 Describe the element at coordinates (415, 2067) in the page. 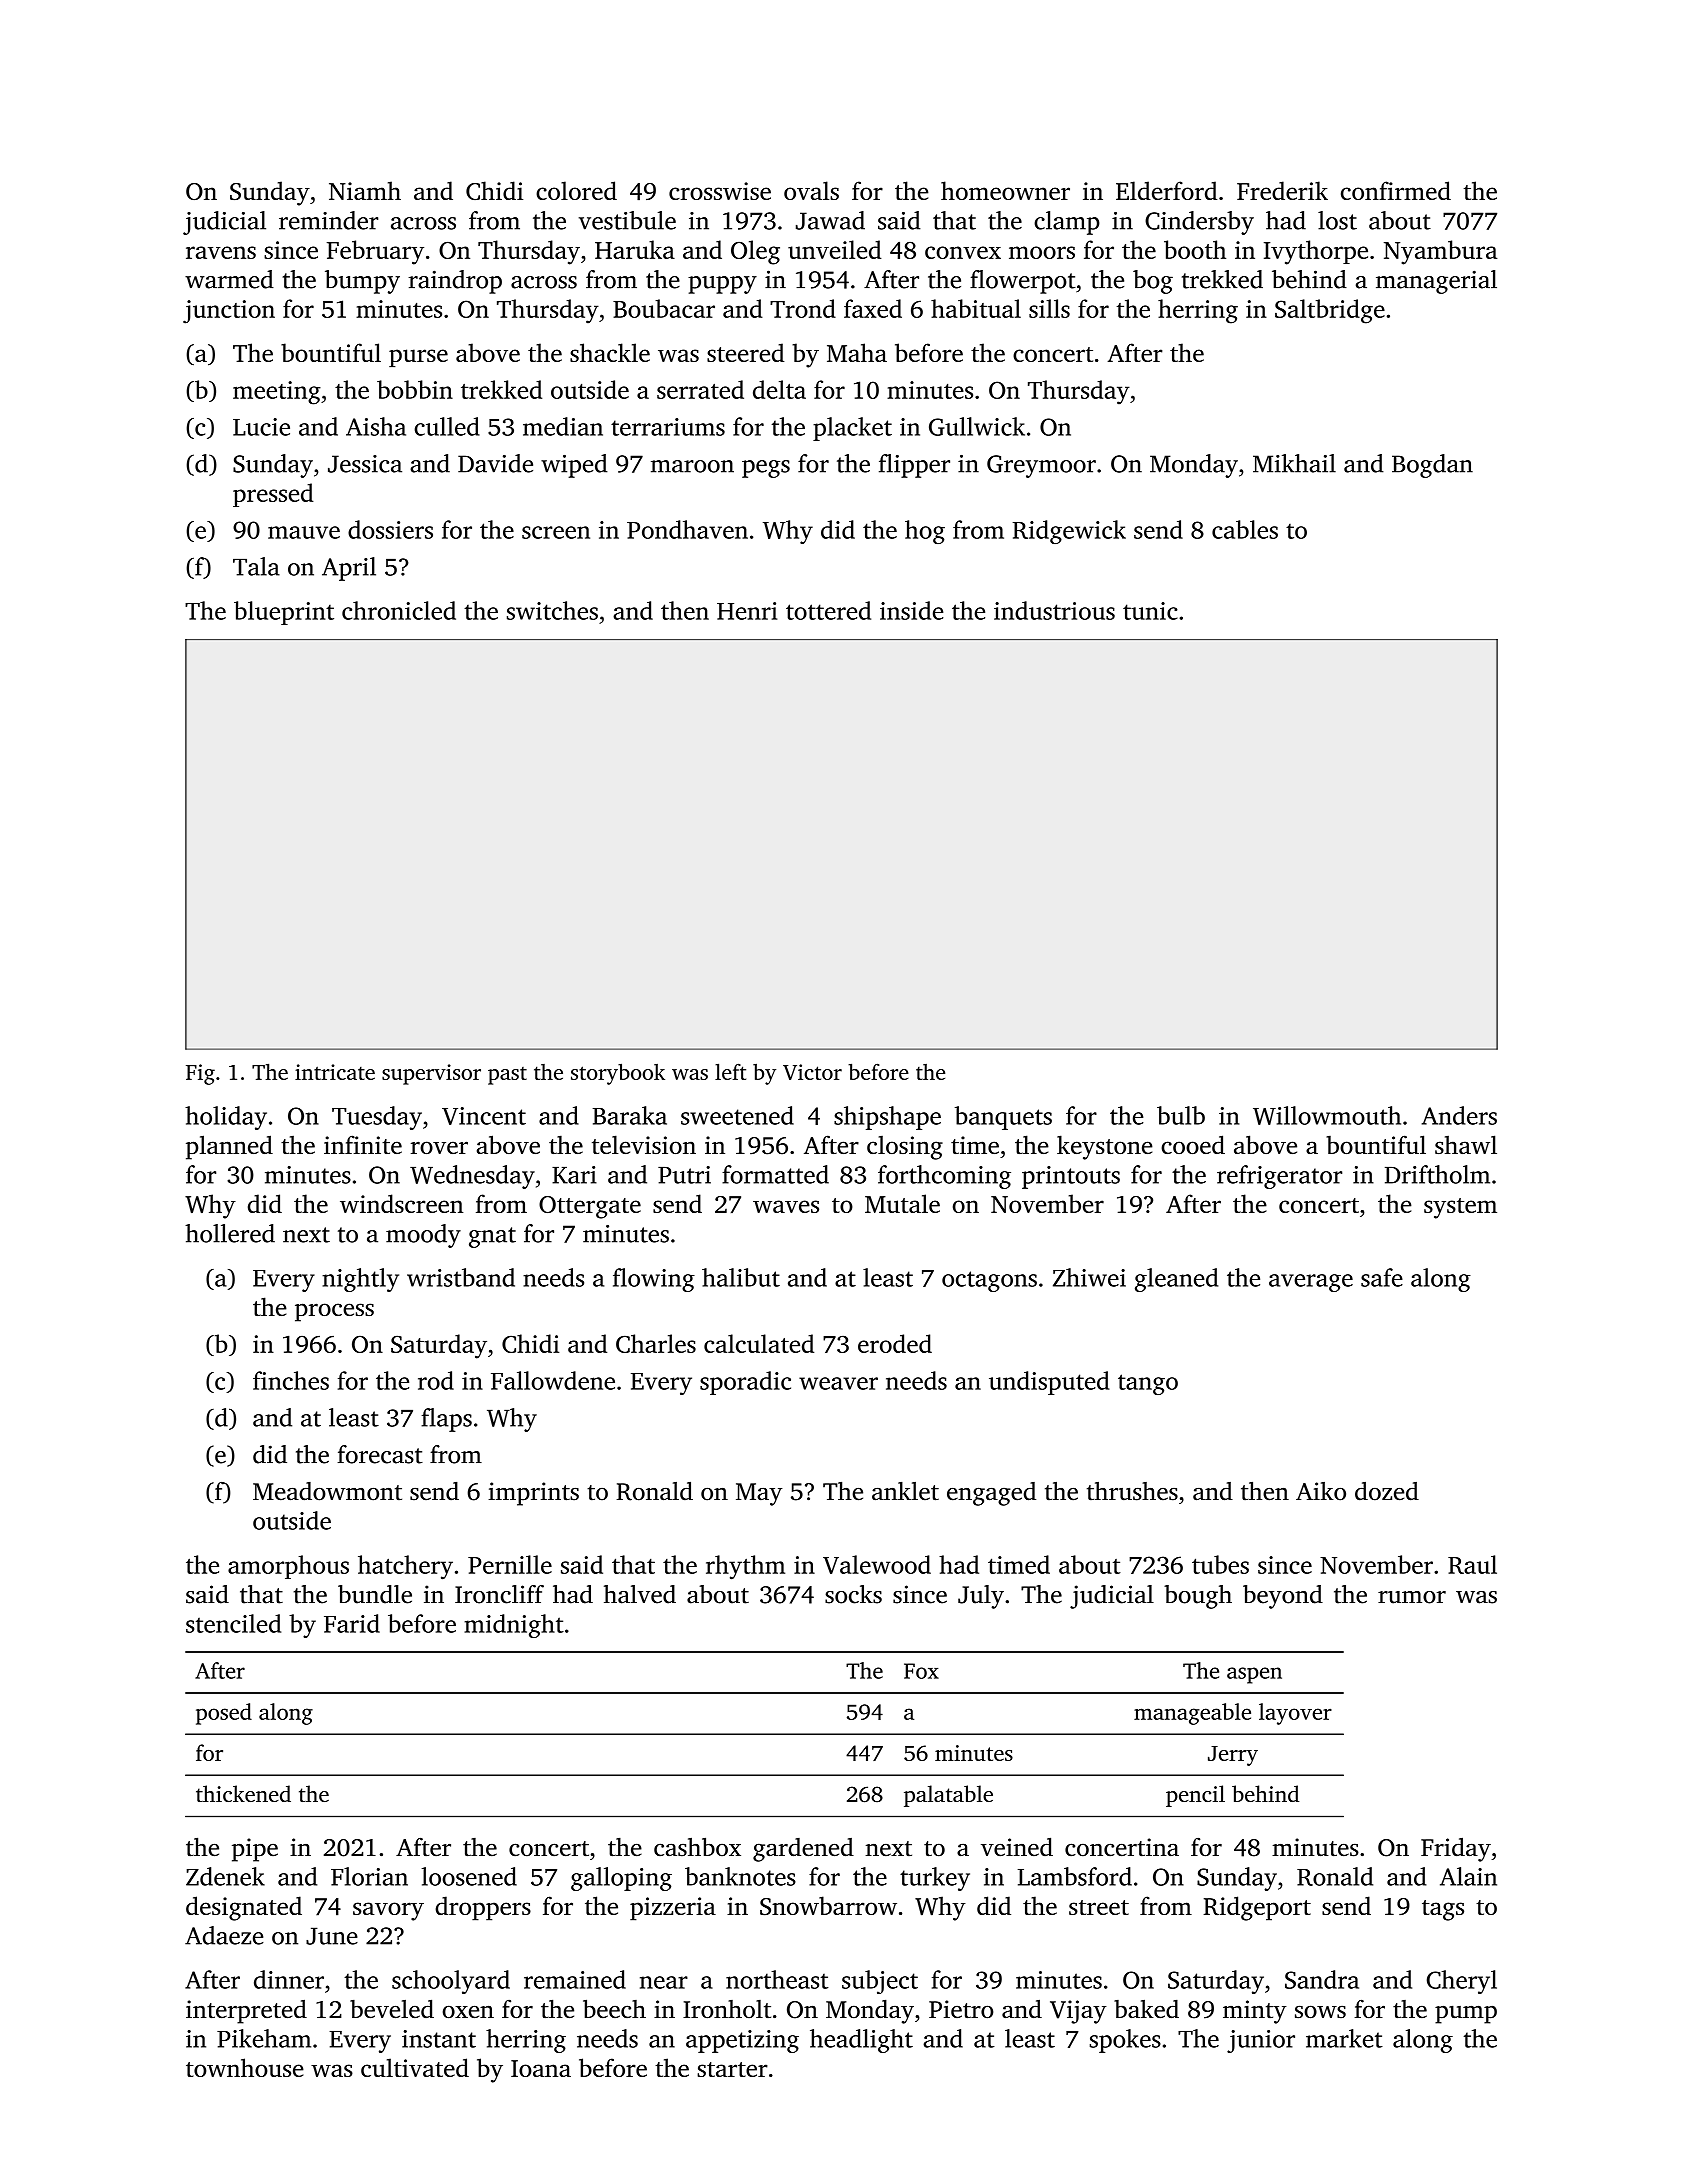

I see `cultivated` at that location.
